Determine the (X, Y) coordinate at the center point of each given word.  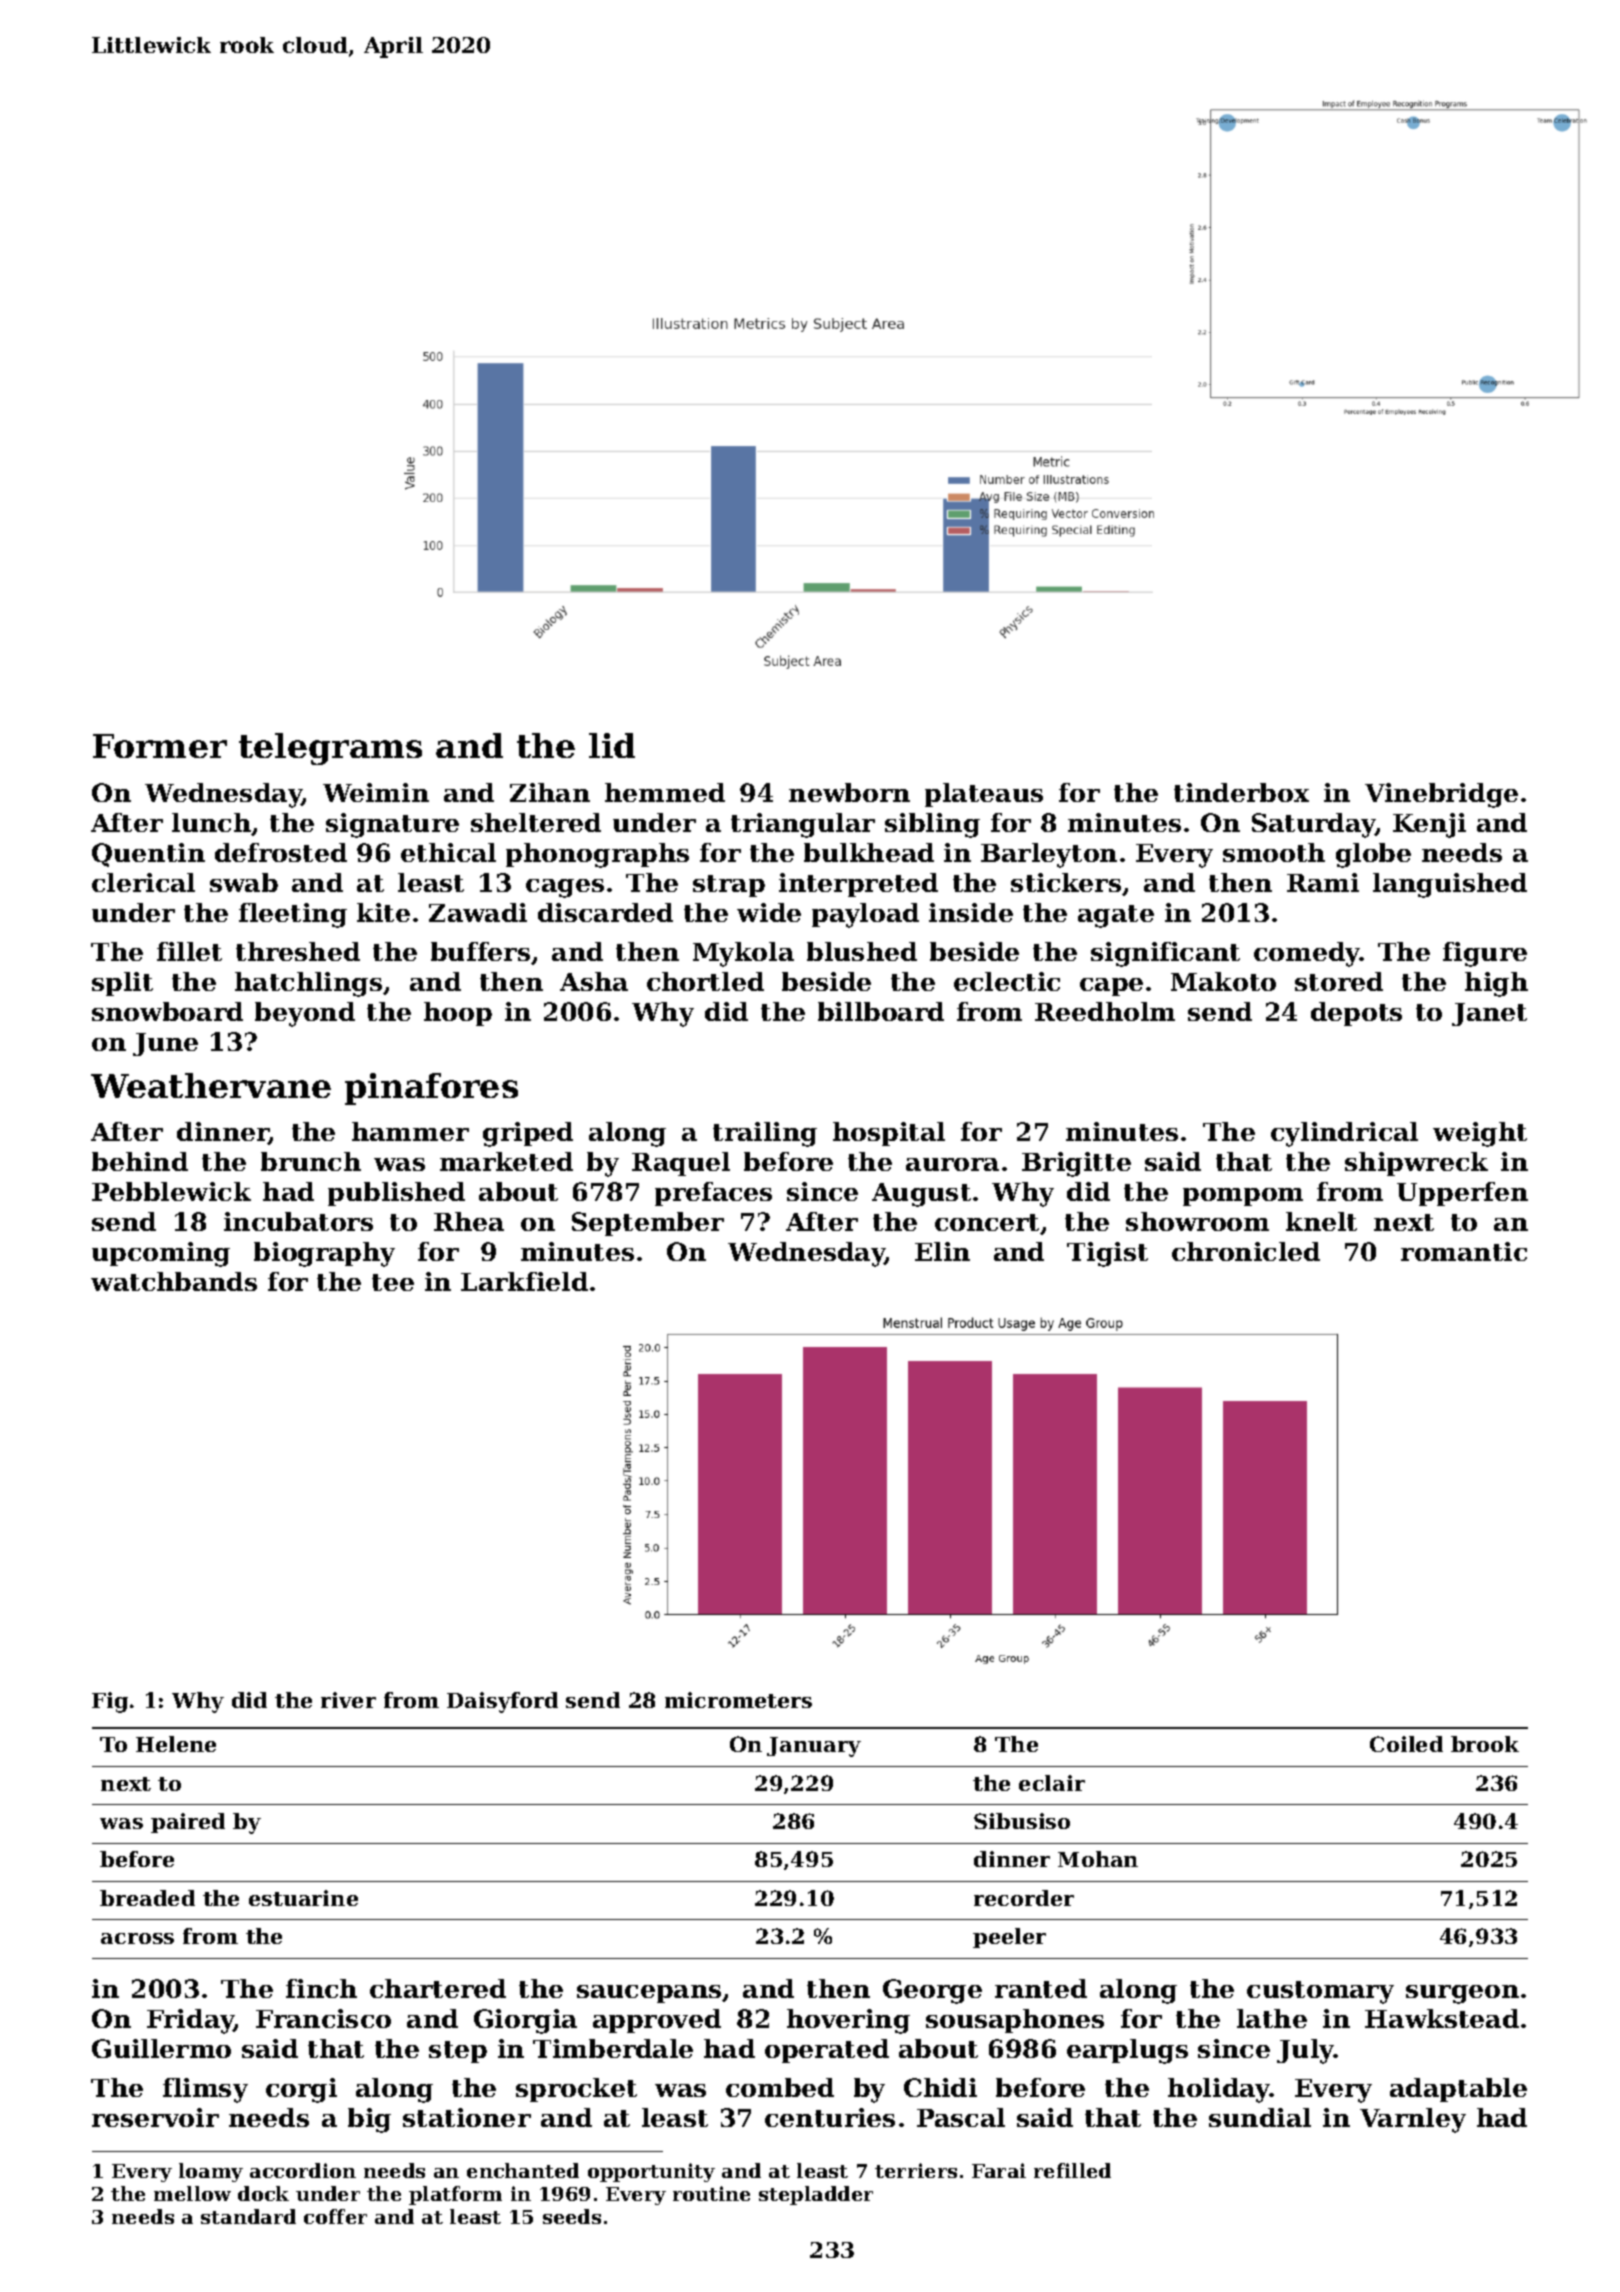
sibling (932, 825)
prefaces (713, 1194)
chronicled (1246, 1251)
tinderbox (1241, 792)
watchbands (174, 1281)
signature (392, 825)
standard (248, 2216)
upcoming (161, 1254)
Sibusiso (1022, 1821)
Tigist (1107, 1254)
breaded (147, 1898)
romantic (1464, 1251)
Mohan (1098, 1859)
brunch (311, 1161)
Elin (942, 1251)
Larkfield (524, 1281)
